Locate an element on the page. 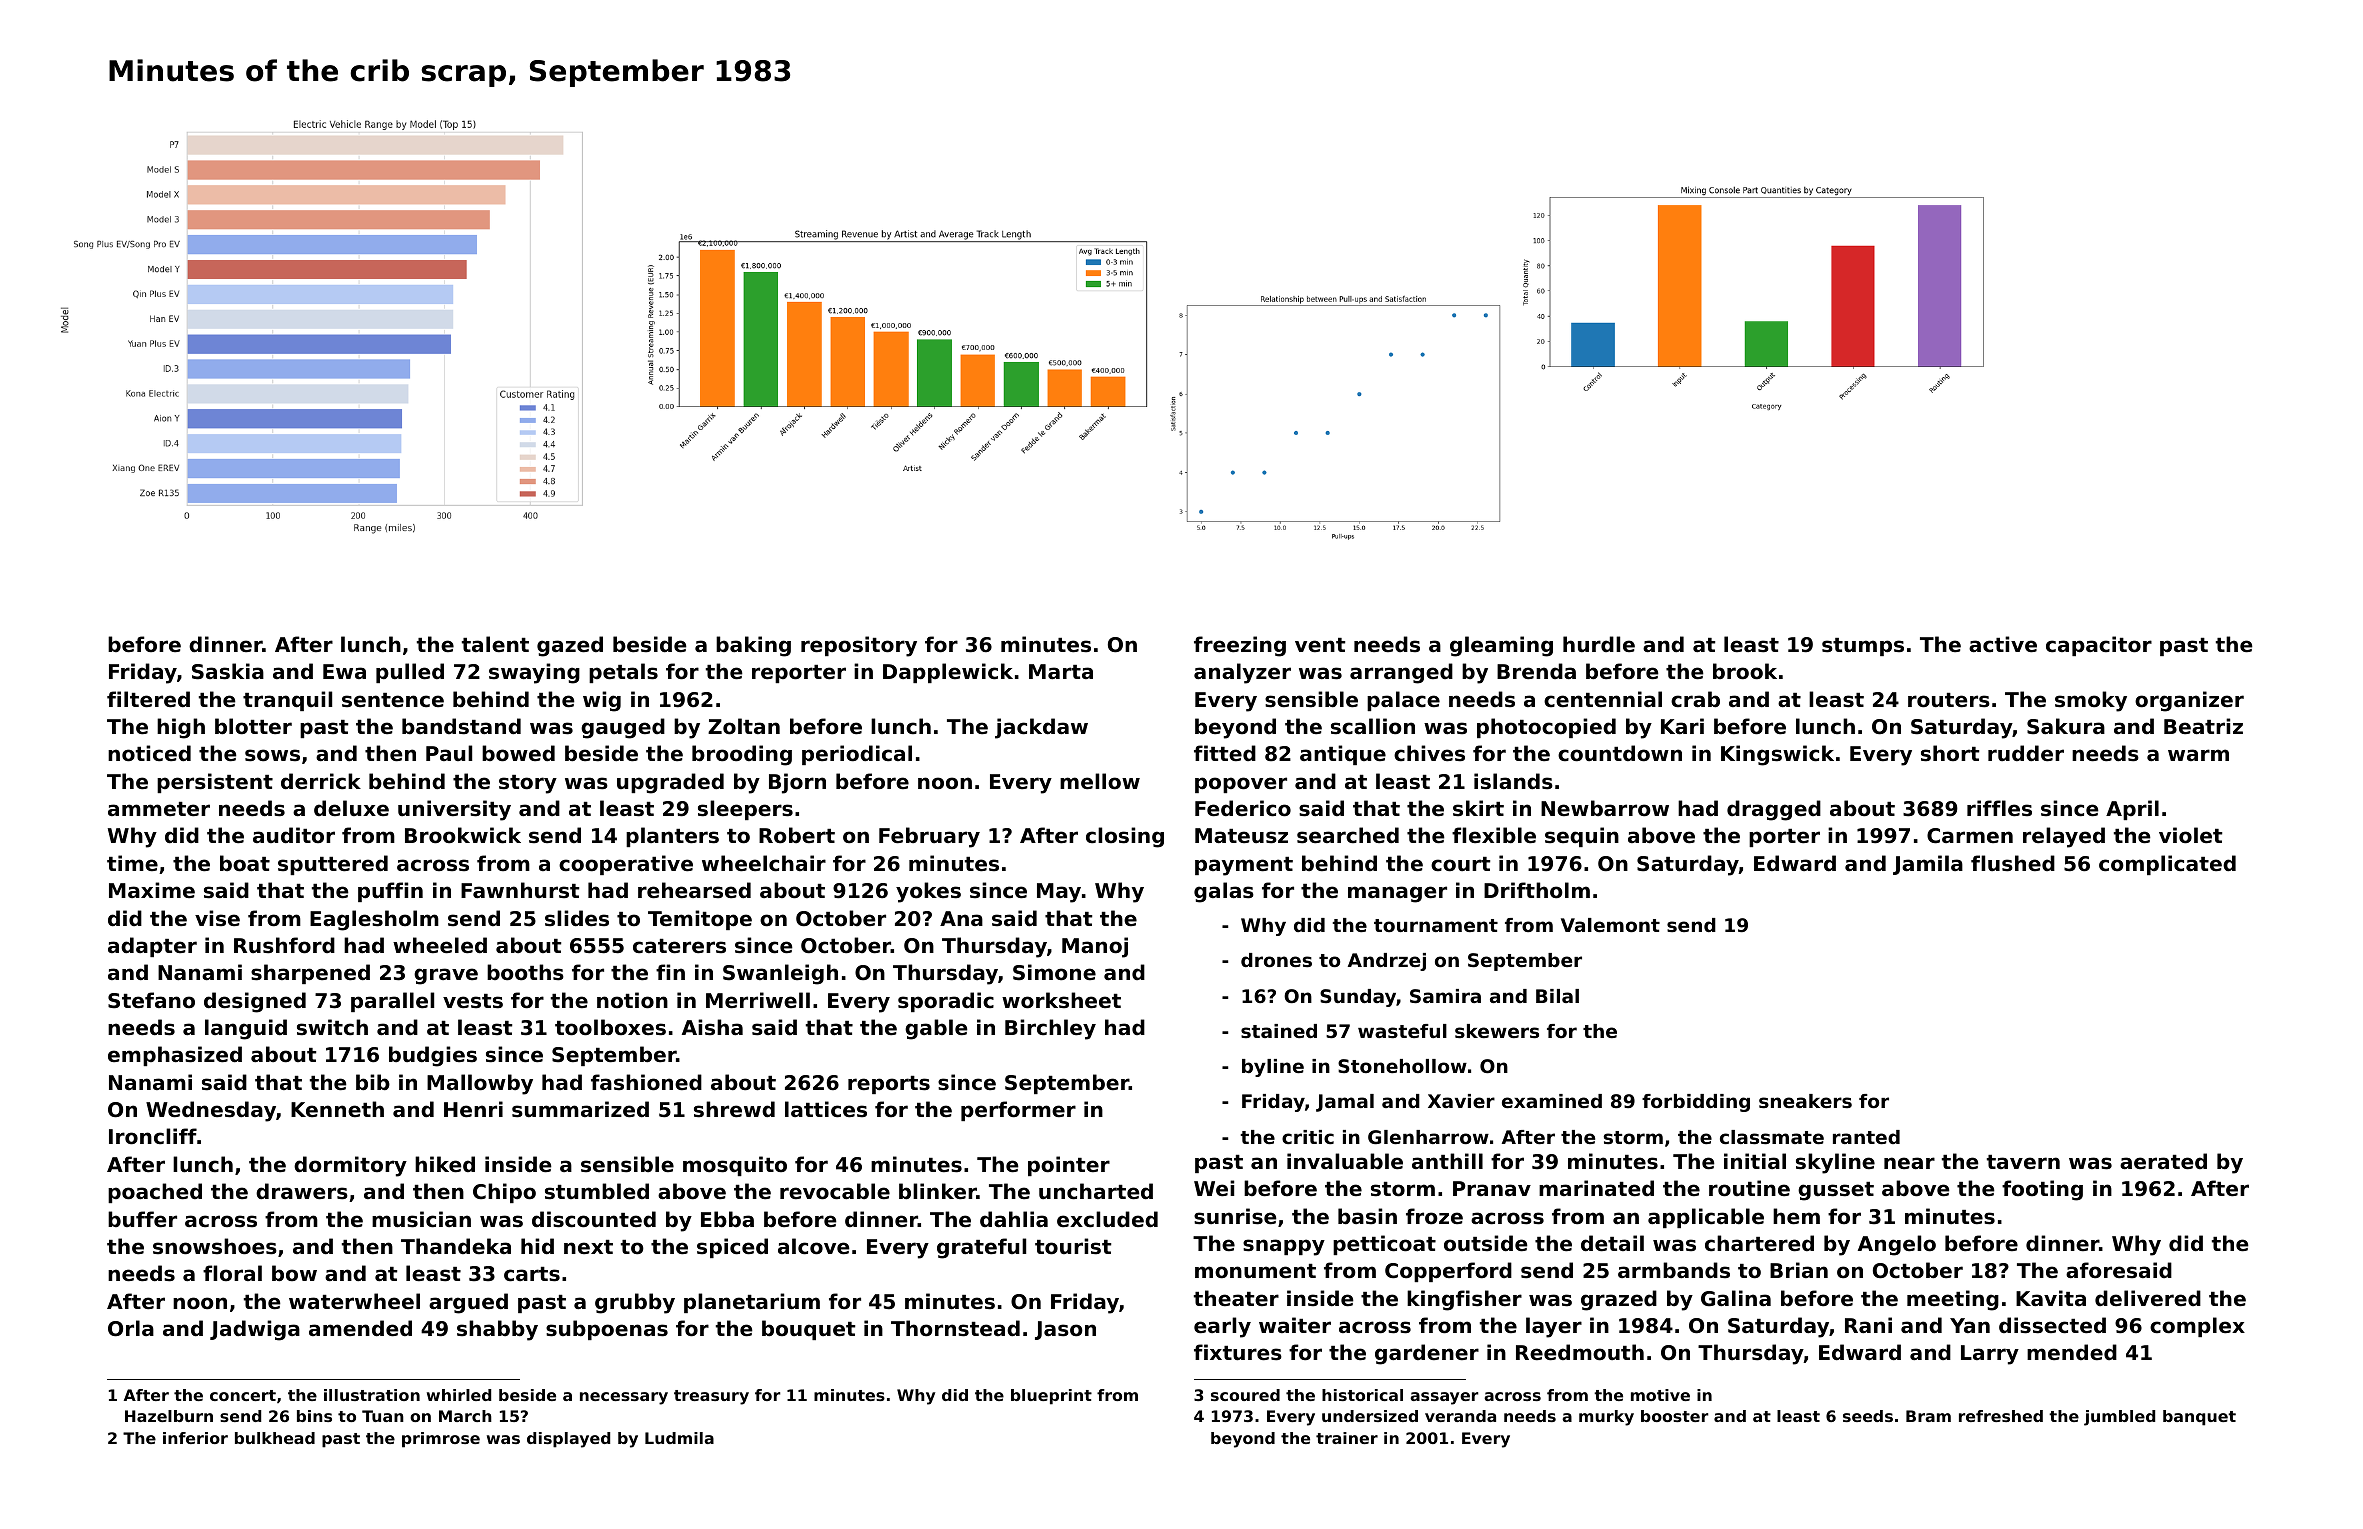 The width and height of the page is (2363, 1529). vent is located at coordinates (1320, 645).
